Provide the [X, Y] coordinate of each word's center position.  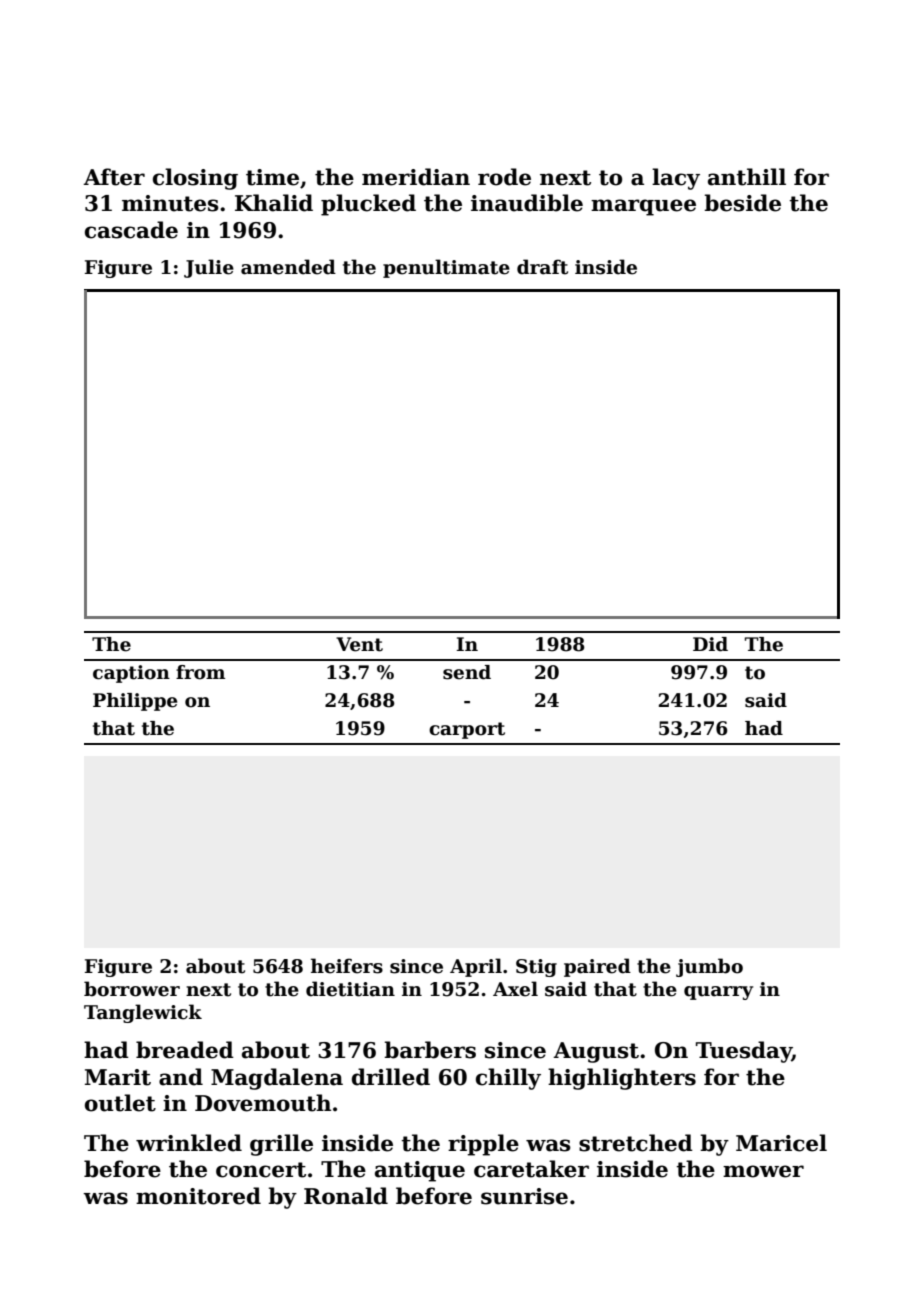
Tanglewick [143, 1013]
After [114, 177]
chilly [508, 1079]
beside [742, 203]
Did [710, 644]
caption [131, 674]
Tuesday [744, 1052]
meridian [416, 177]
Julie [209, 268]
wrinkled [189, 1143]
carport [467, 730]
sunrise [524, 1196]
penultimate [446, 268]
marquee [643, 207]
